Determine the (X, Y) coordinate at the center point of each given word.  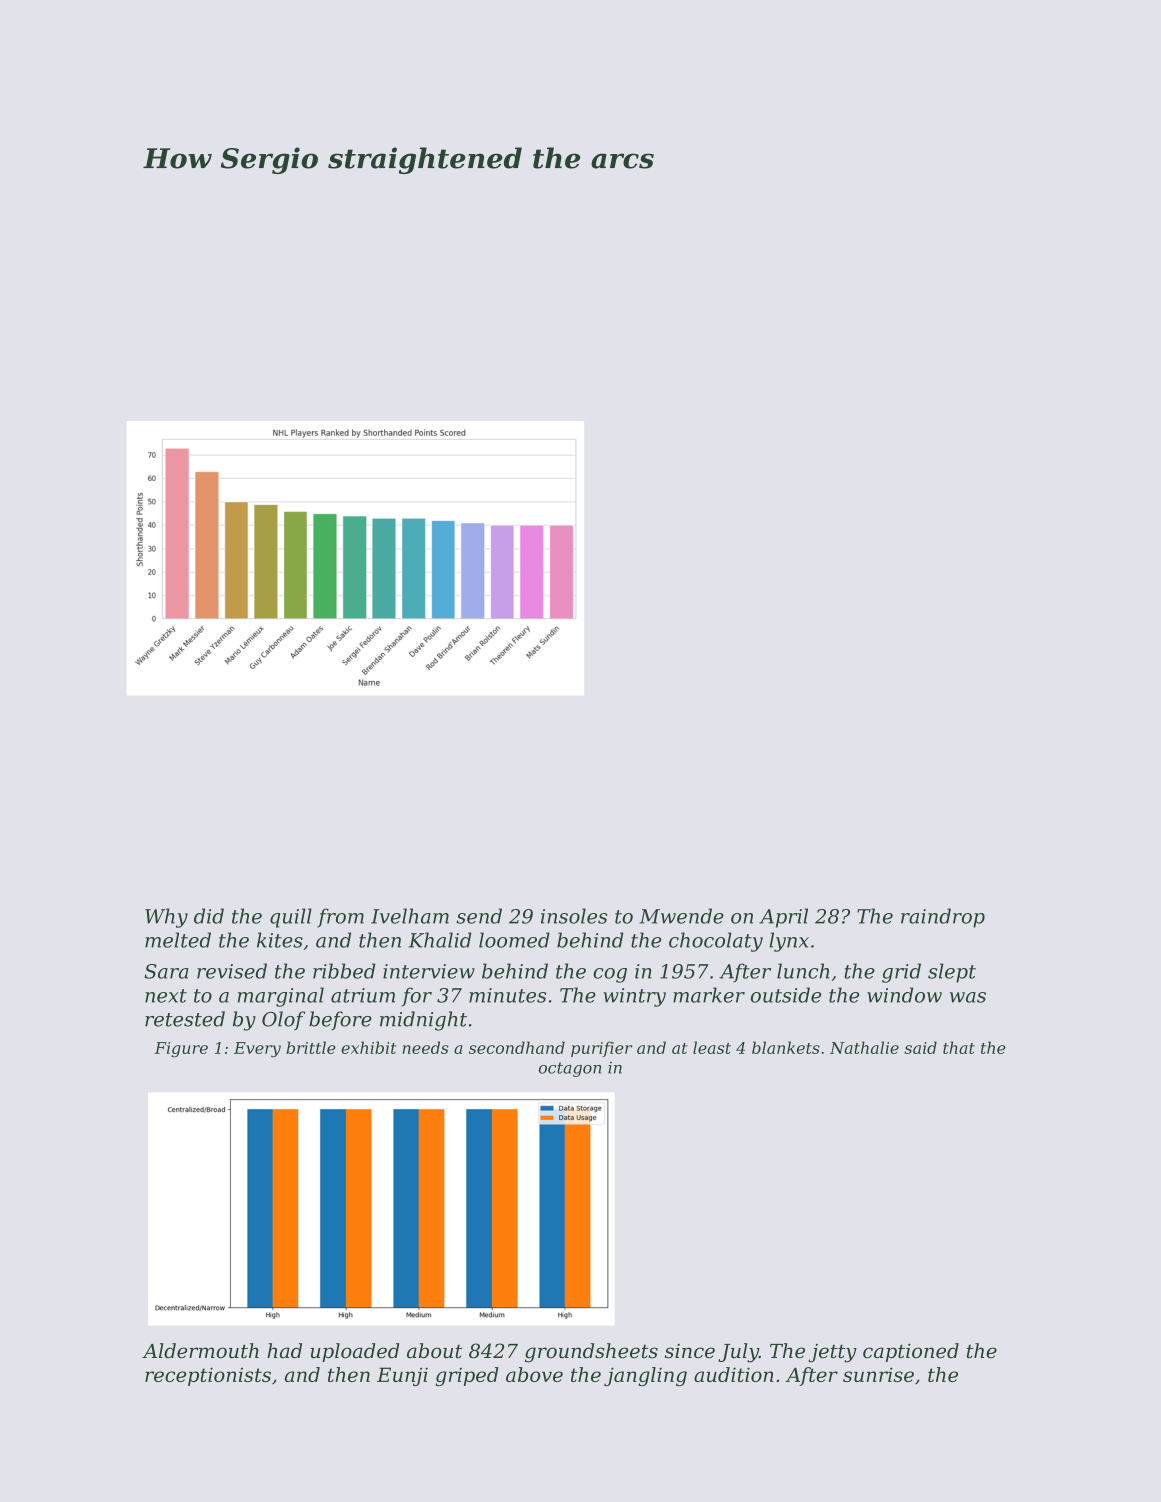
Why (166, 918)
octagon (570, 1069)
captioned (911, 1352)
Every (257, 1050)
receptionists (208, 1376)
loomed (514, 940)
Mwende (681, 916)
